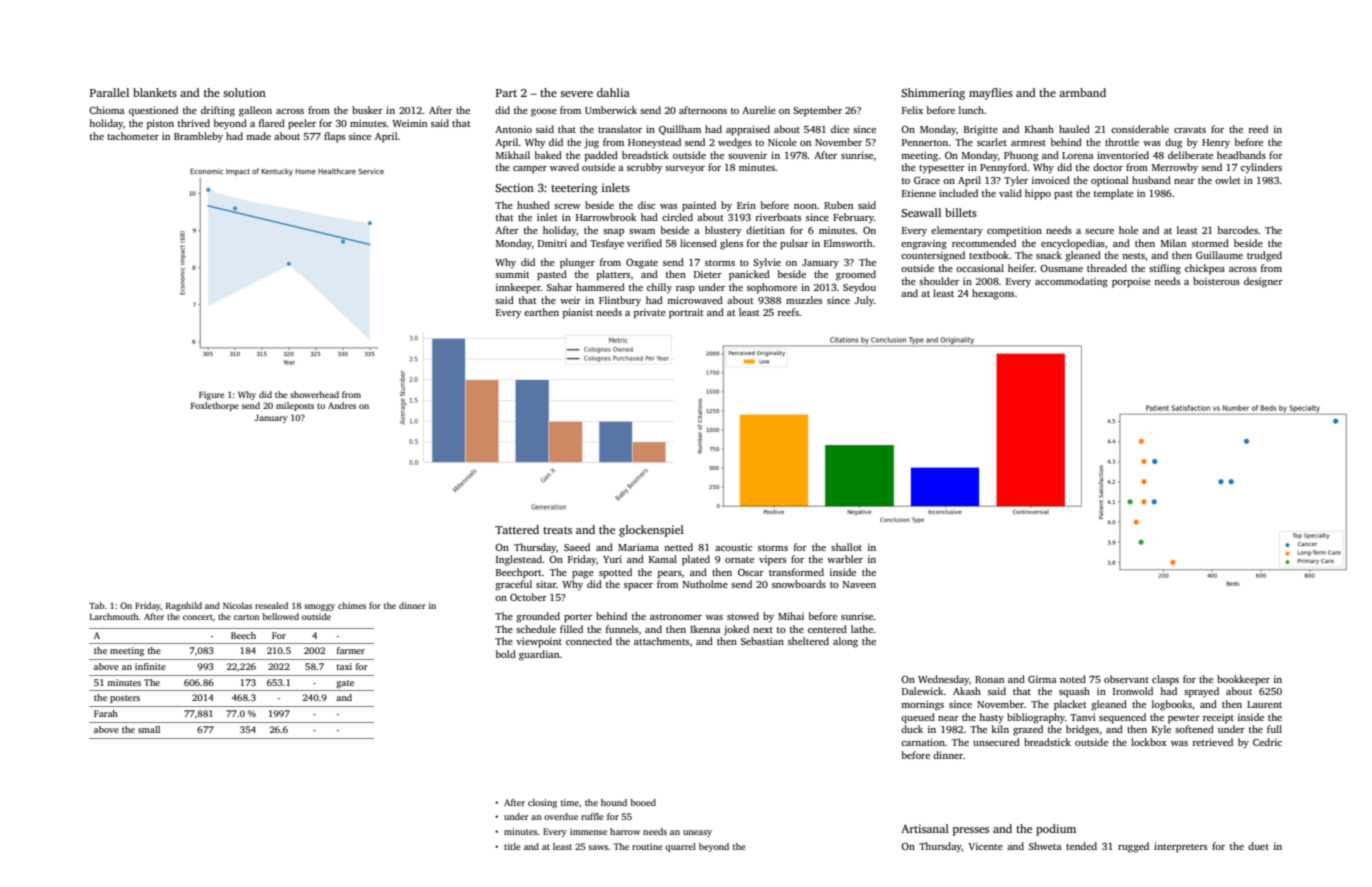 The image size is (1372, 887). What do you see at coordinates (1071, 282) in the page?
I see `accommodating` at bounding box center [1071, 282].
